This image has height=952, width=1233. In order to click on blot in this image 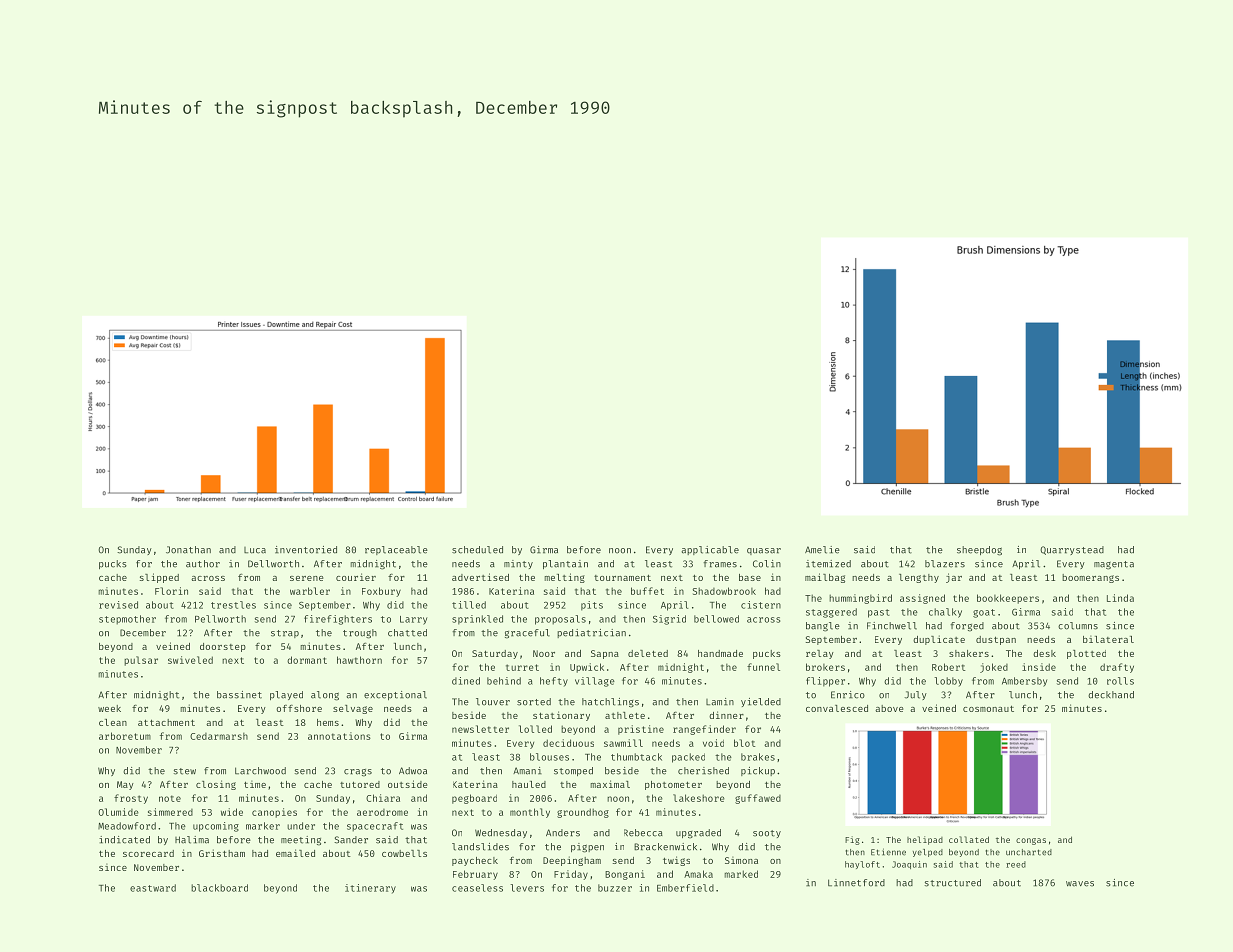, I will do `click(745, 743)`.
